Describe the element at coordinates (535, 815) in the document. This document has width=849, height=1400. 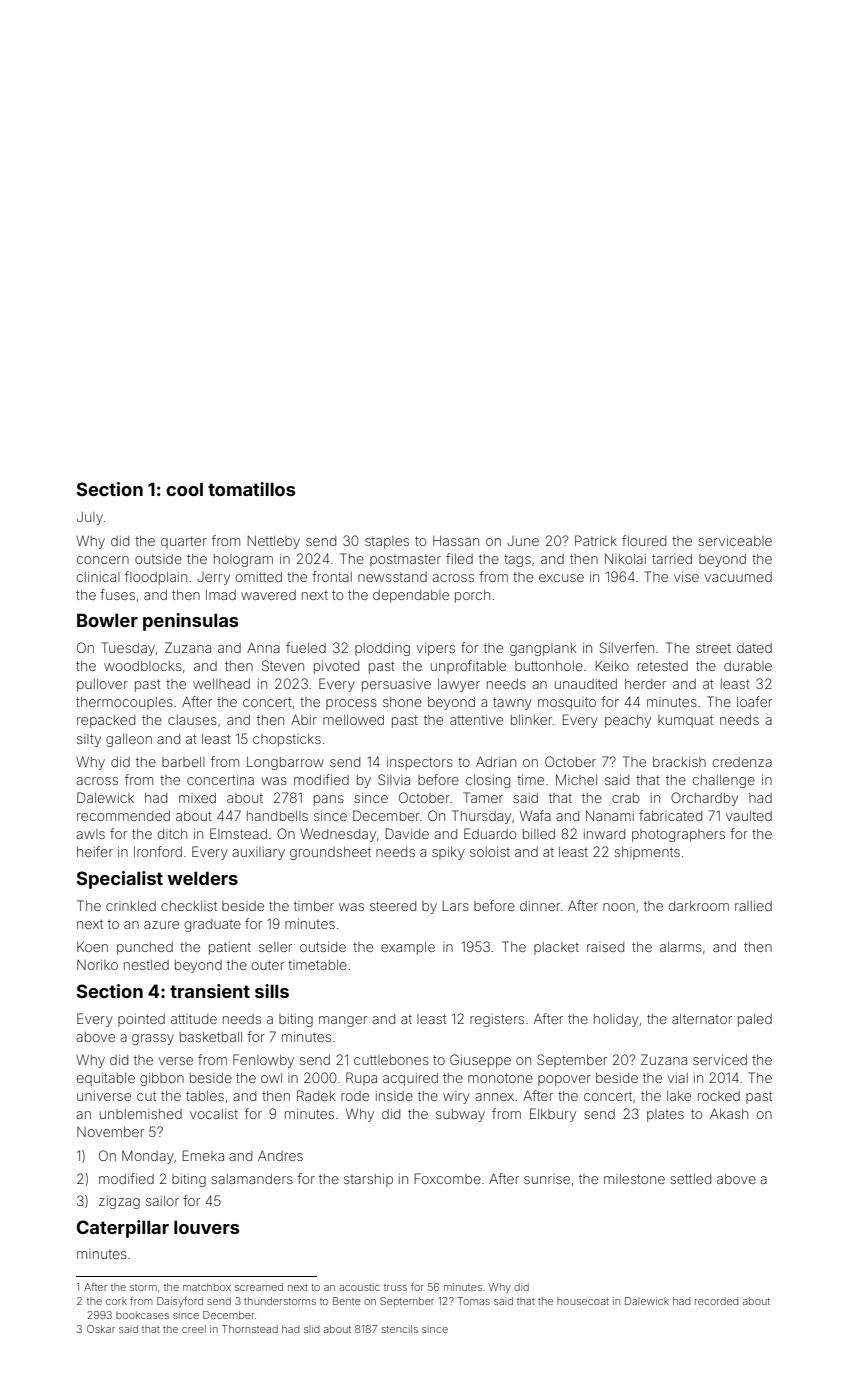
I see `Wafa` at that location.
